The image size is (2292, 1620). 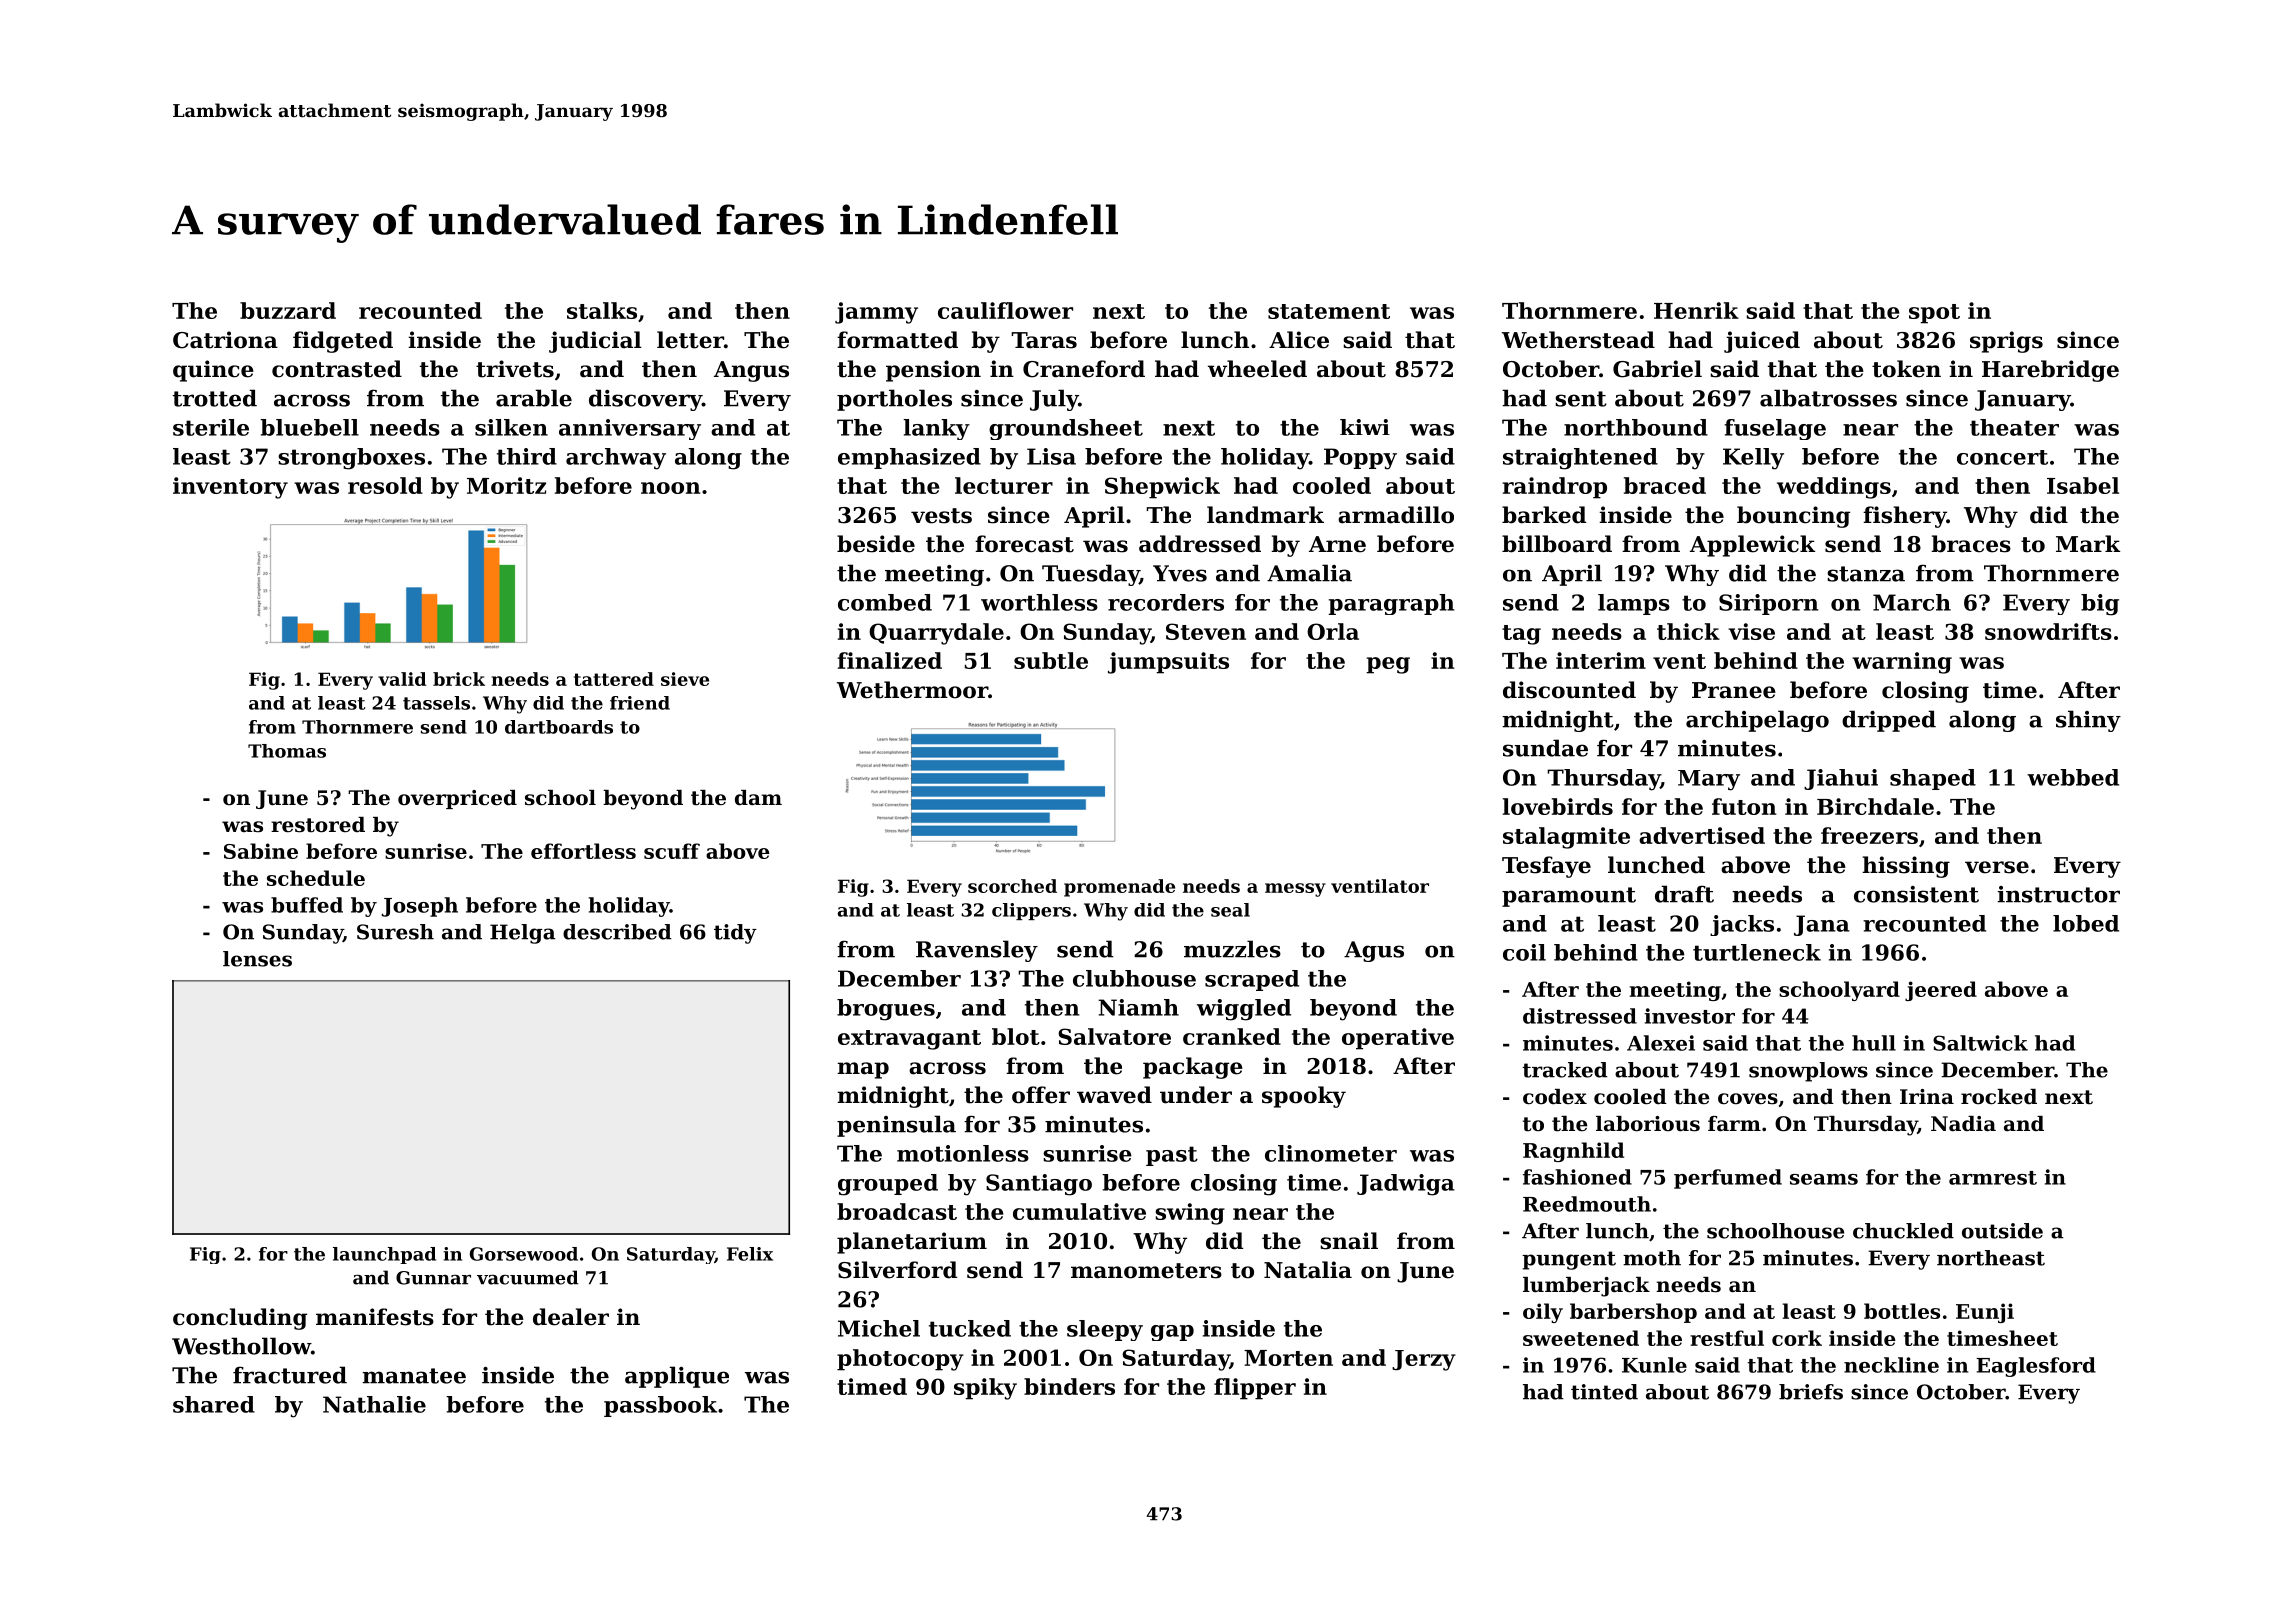 I want to click on braces, so click(x=1971, y=544).
